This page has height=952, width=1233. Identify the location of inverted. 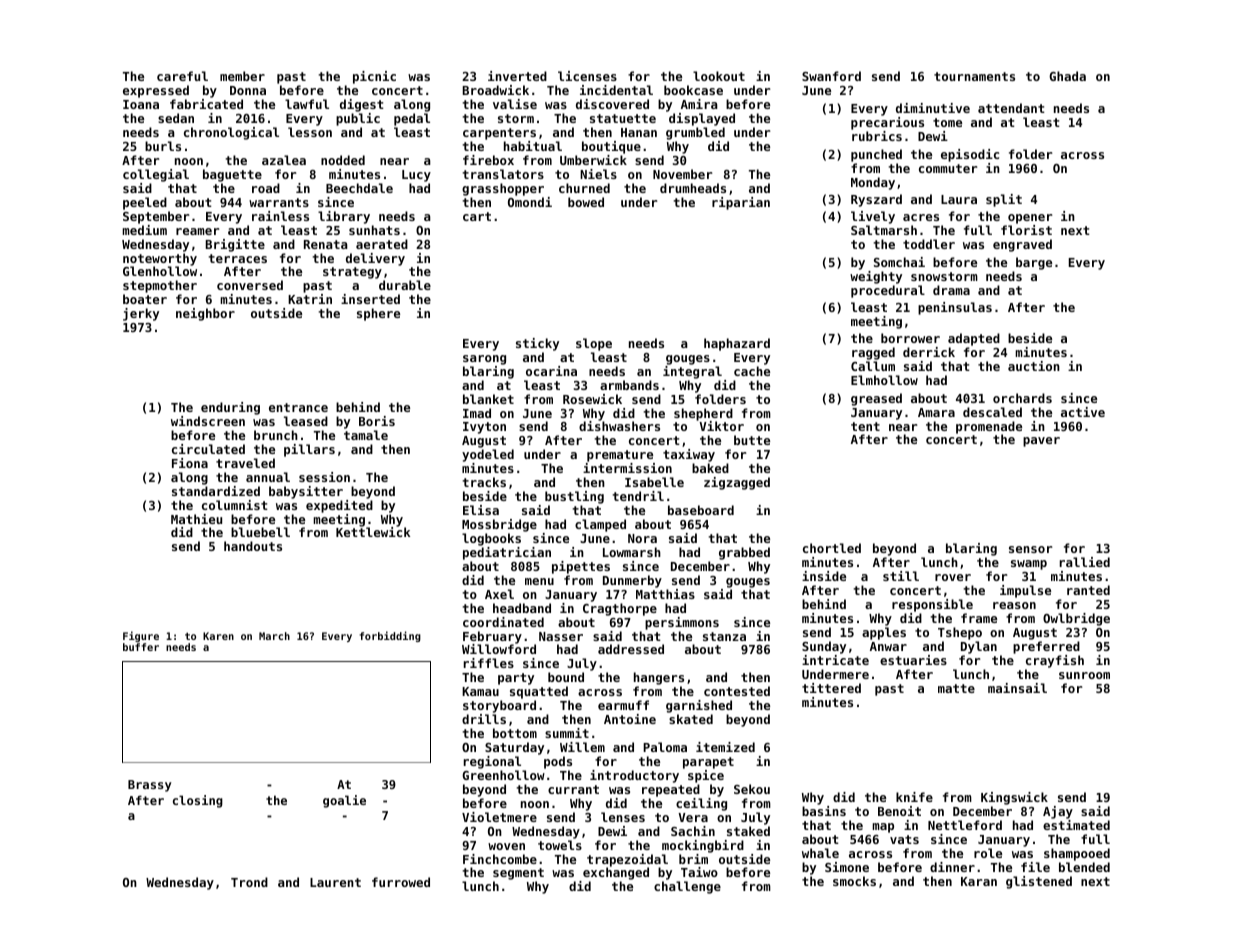
(517, 76).
